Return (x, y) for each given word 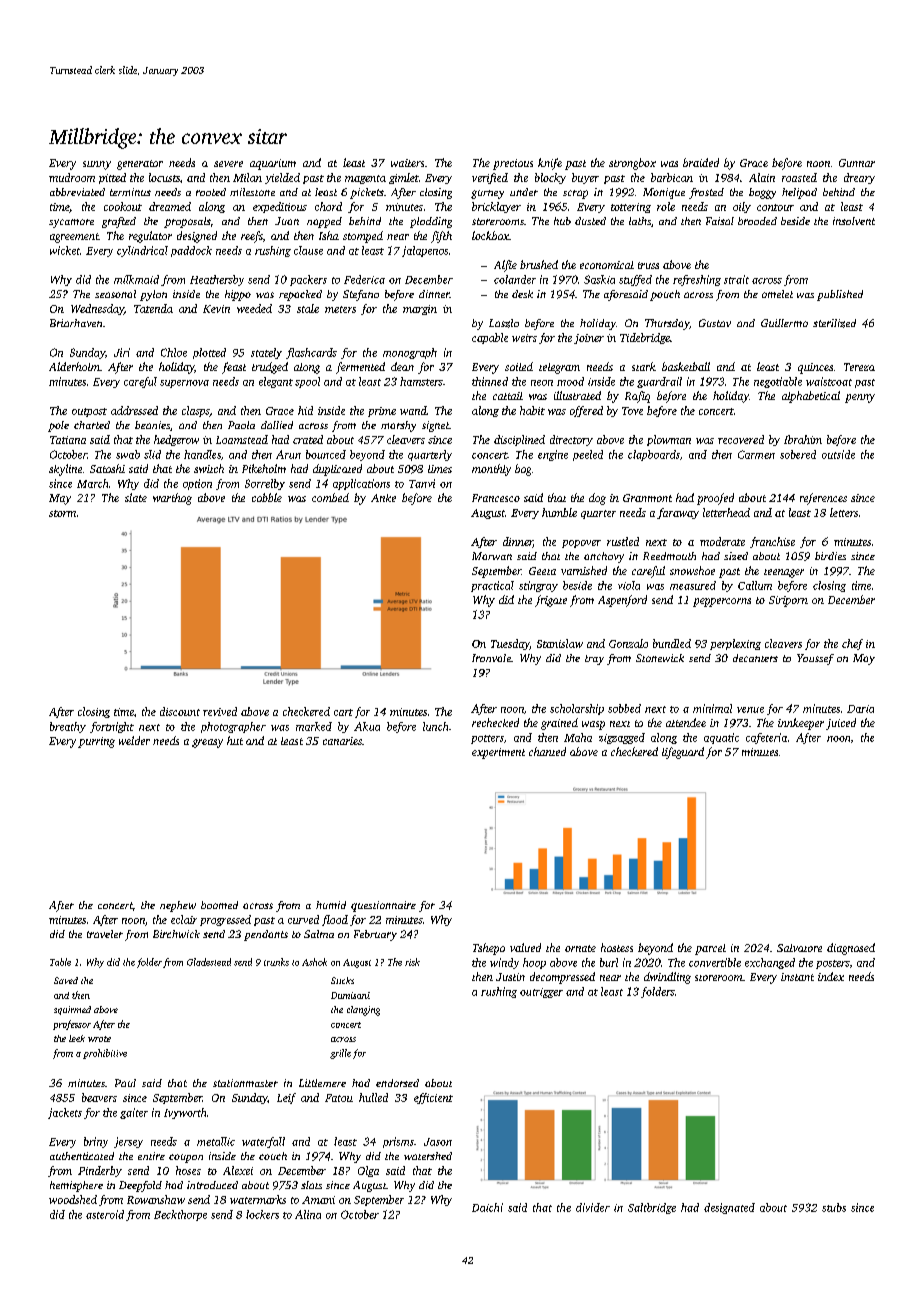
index (831, 976)
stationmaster (245, 1083)
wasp (593, 725)
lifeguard (683, 753)
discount (180, 711)
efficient (433, 1098)
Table (60, 962)
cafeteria (766, 738)
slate (136, 497)
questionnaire (383, 906)
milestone (252, 192)
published (840, 295)
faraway (678, 513)
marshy (398, 426)
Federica (364, 279)
